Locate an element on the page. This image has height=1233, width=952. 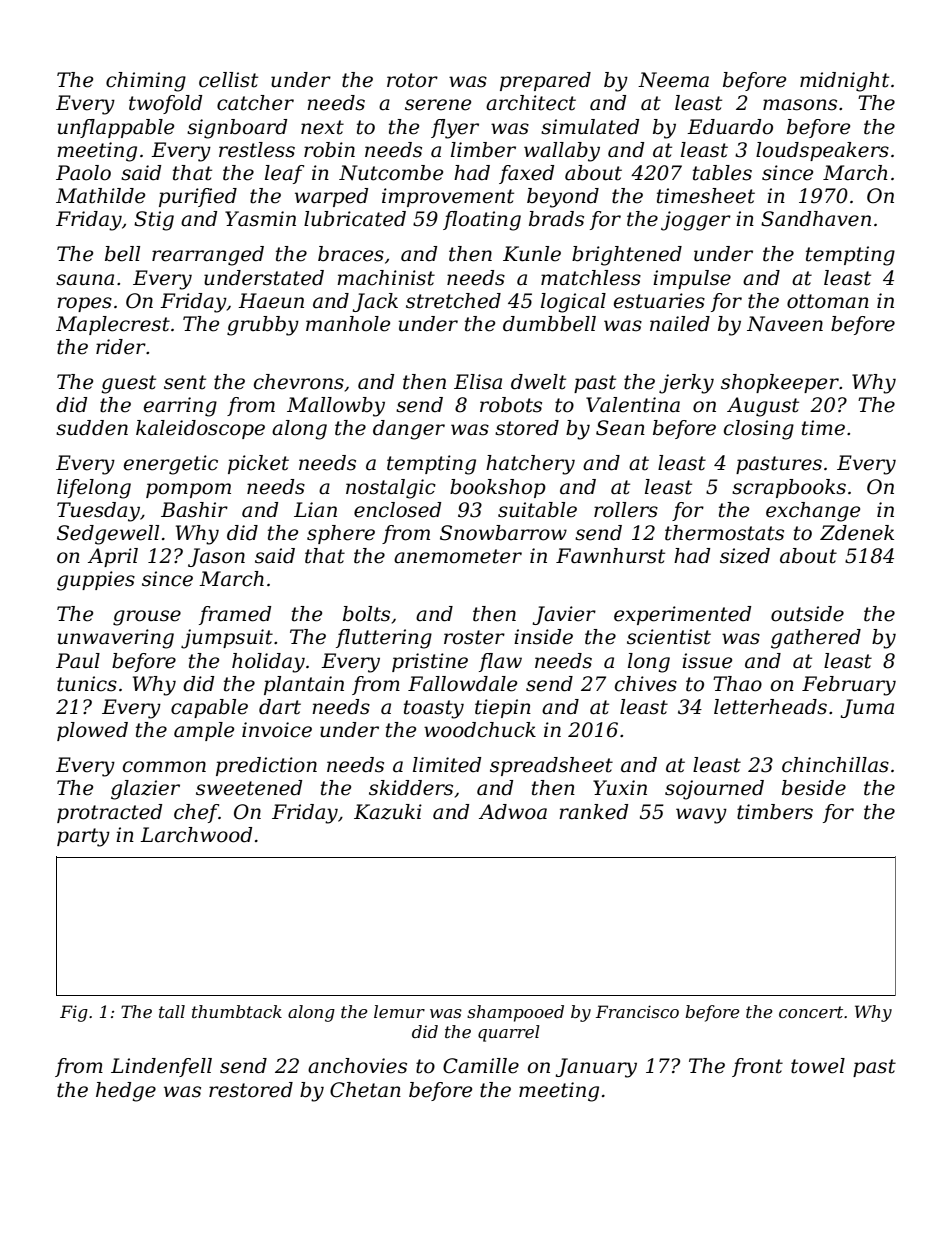
roster is located at coordinates (474, 637).
